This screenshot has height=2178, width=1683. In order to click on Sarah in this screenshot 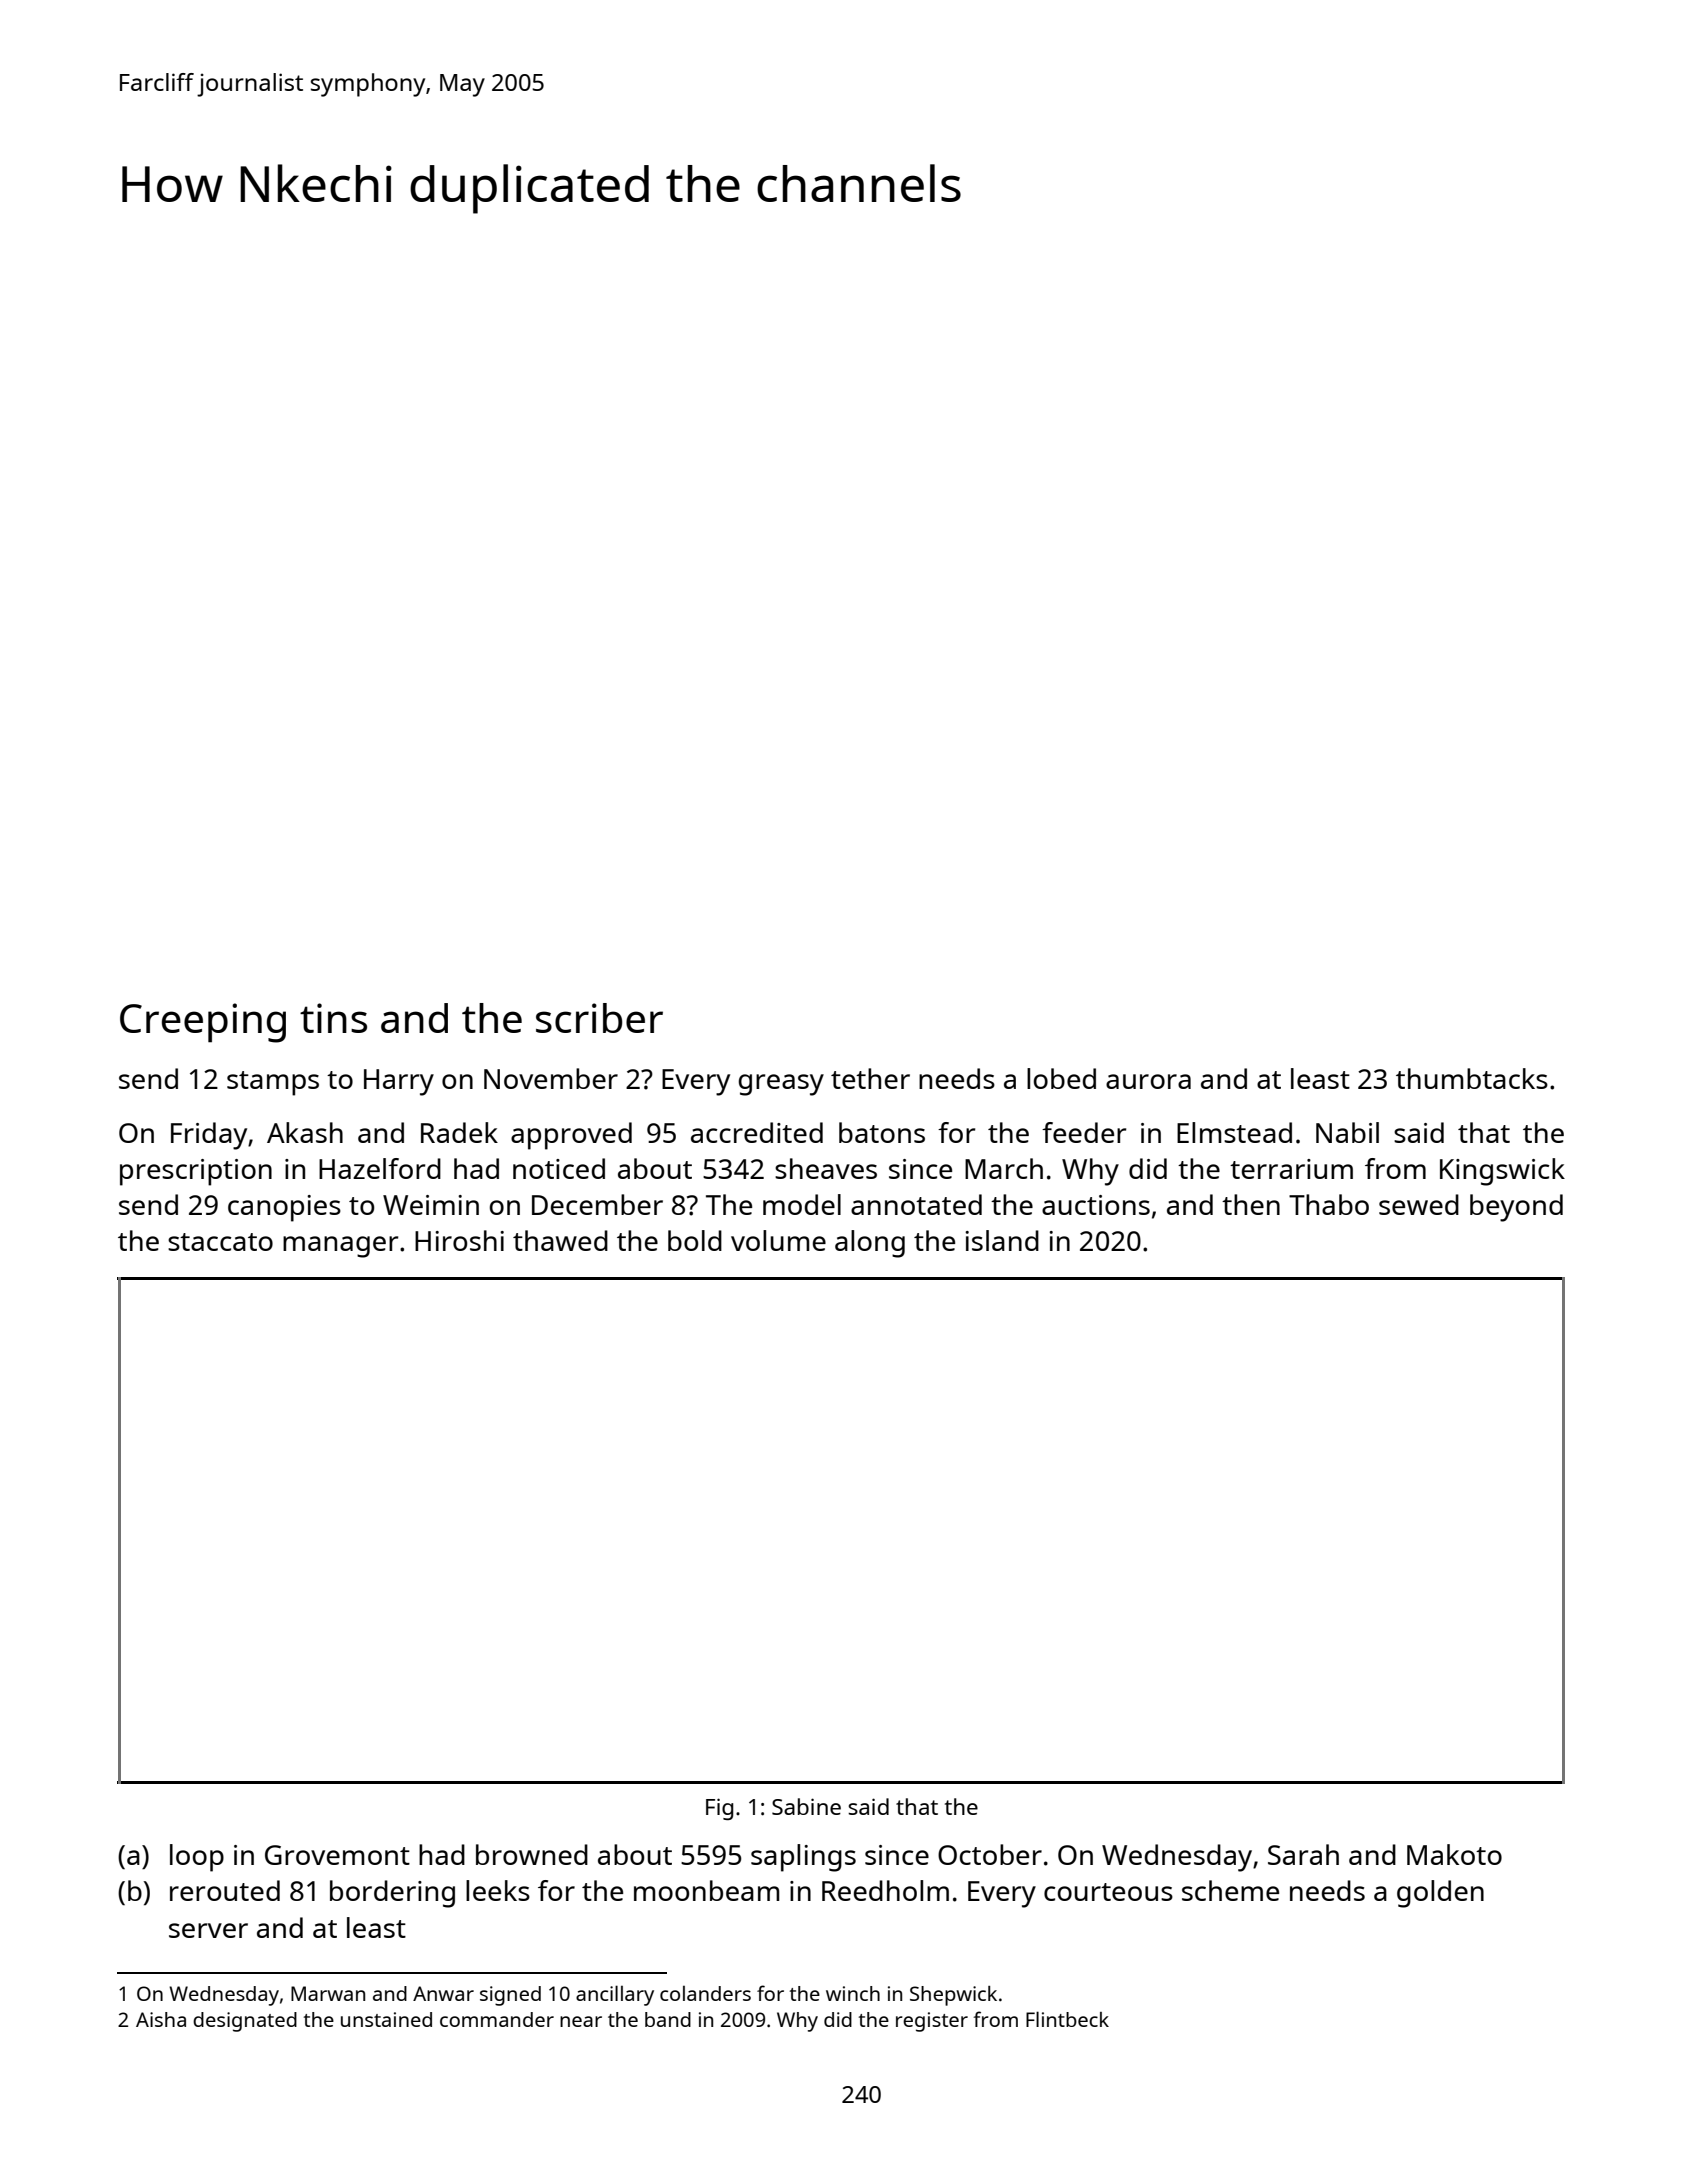, I will do `click(1303, 1854)`.
